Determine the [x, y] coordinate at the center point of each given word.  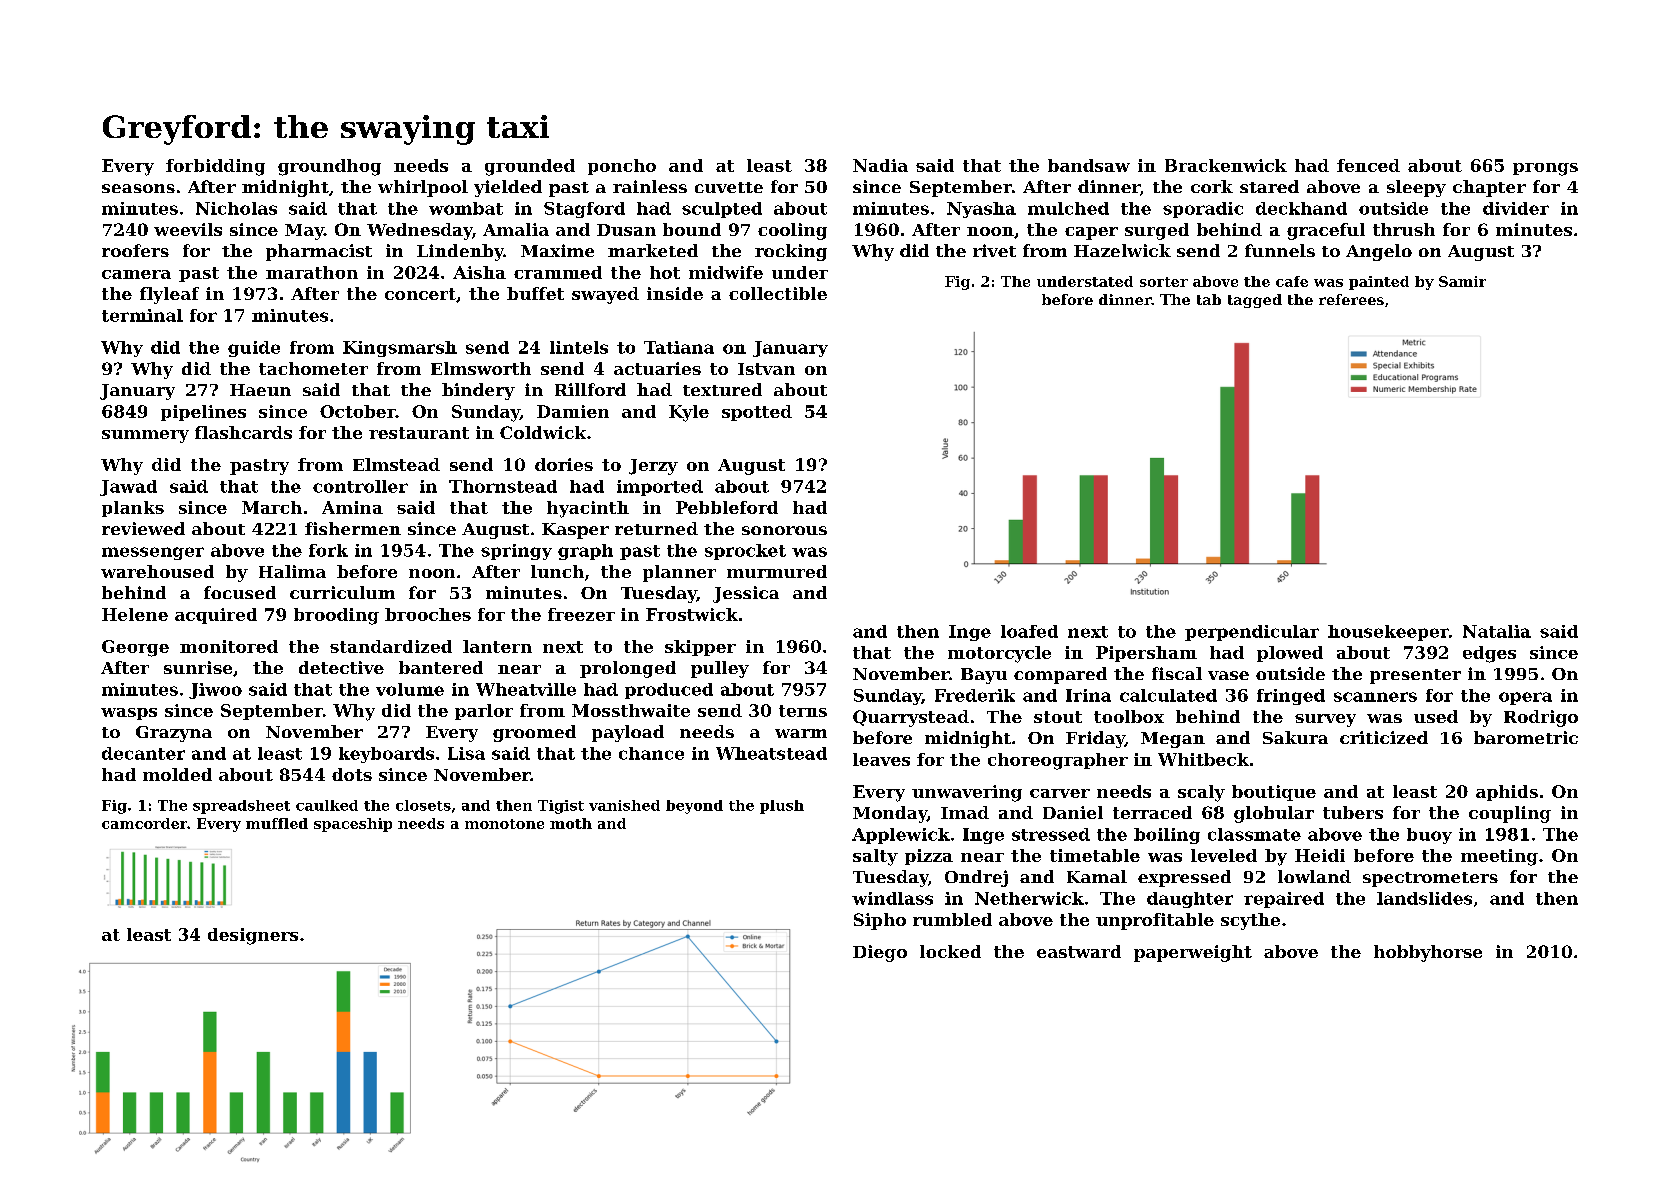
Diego [880, 953]
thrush [1404, 229]
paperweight [1193, 953]
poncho [622, 167]
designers [253, 936]
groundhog [329, 167]
